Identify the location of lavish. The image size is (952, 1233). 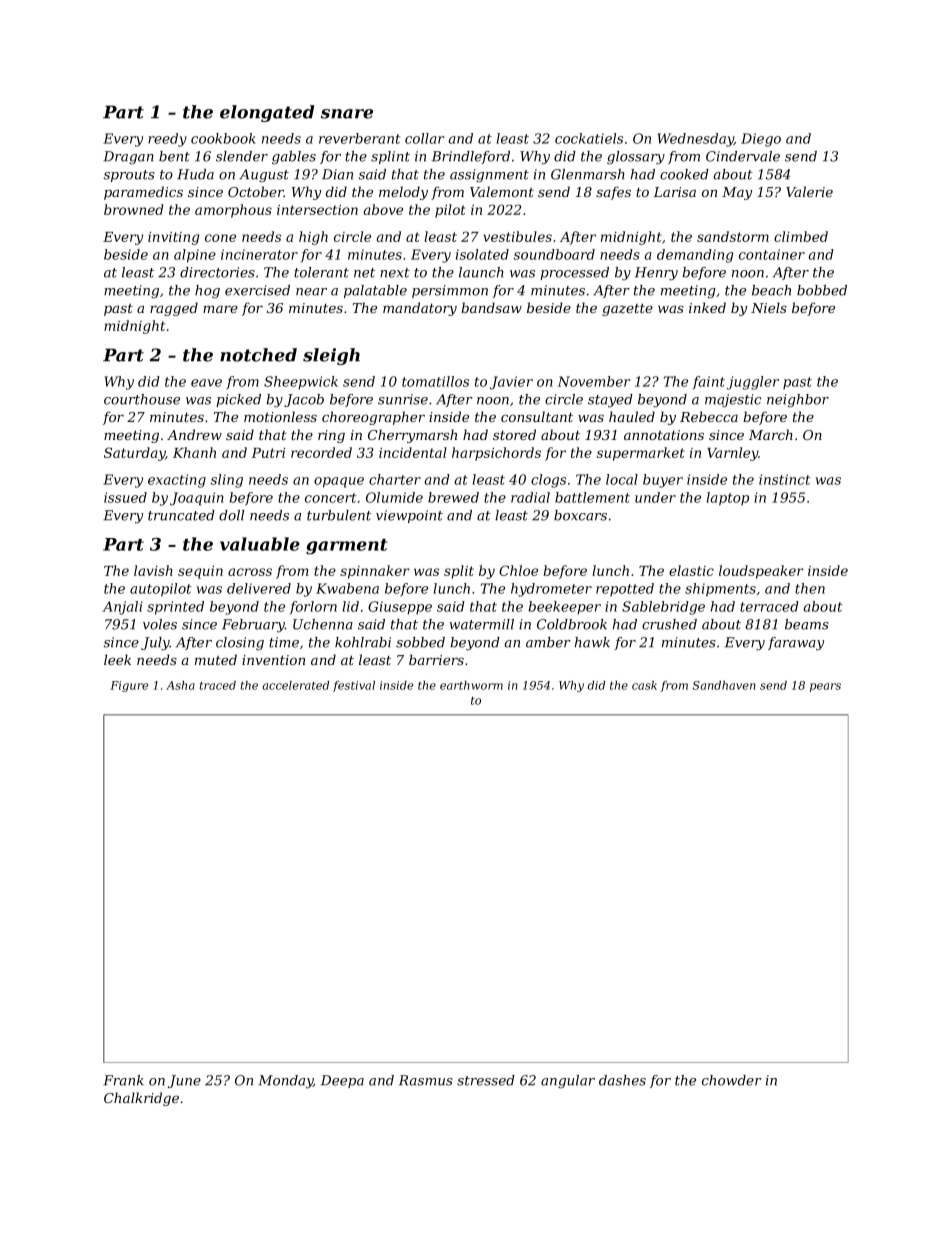
(153, 570).
